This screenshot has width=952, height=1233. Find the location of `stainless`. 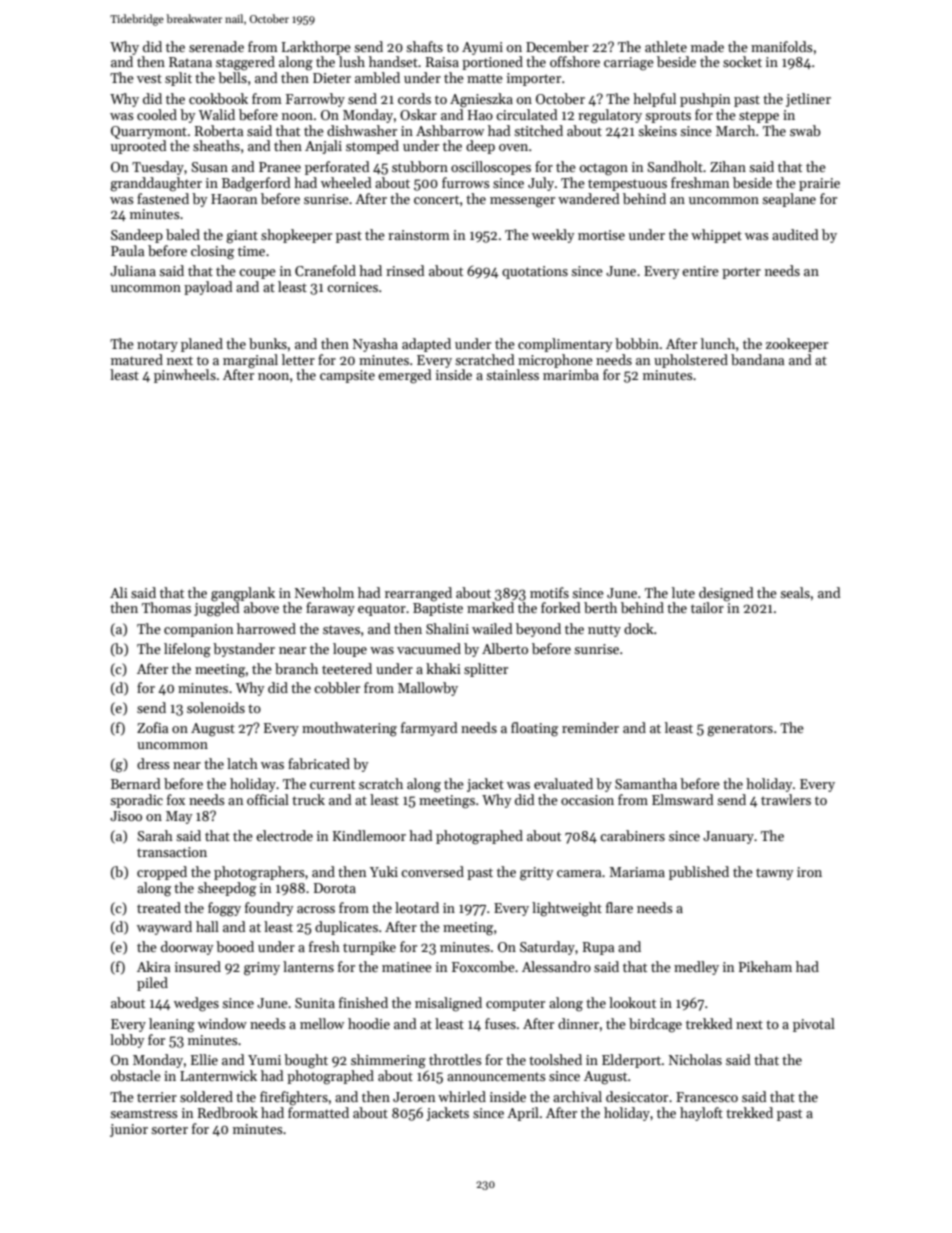

stainless is located at coordinates (512, 374).
